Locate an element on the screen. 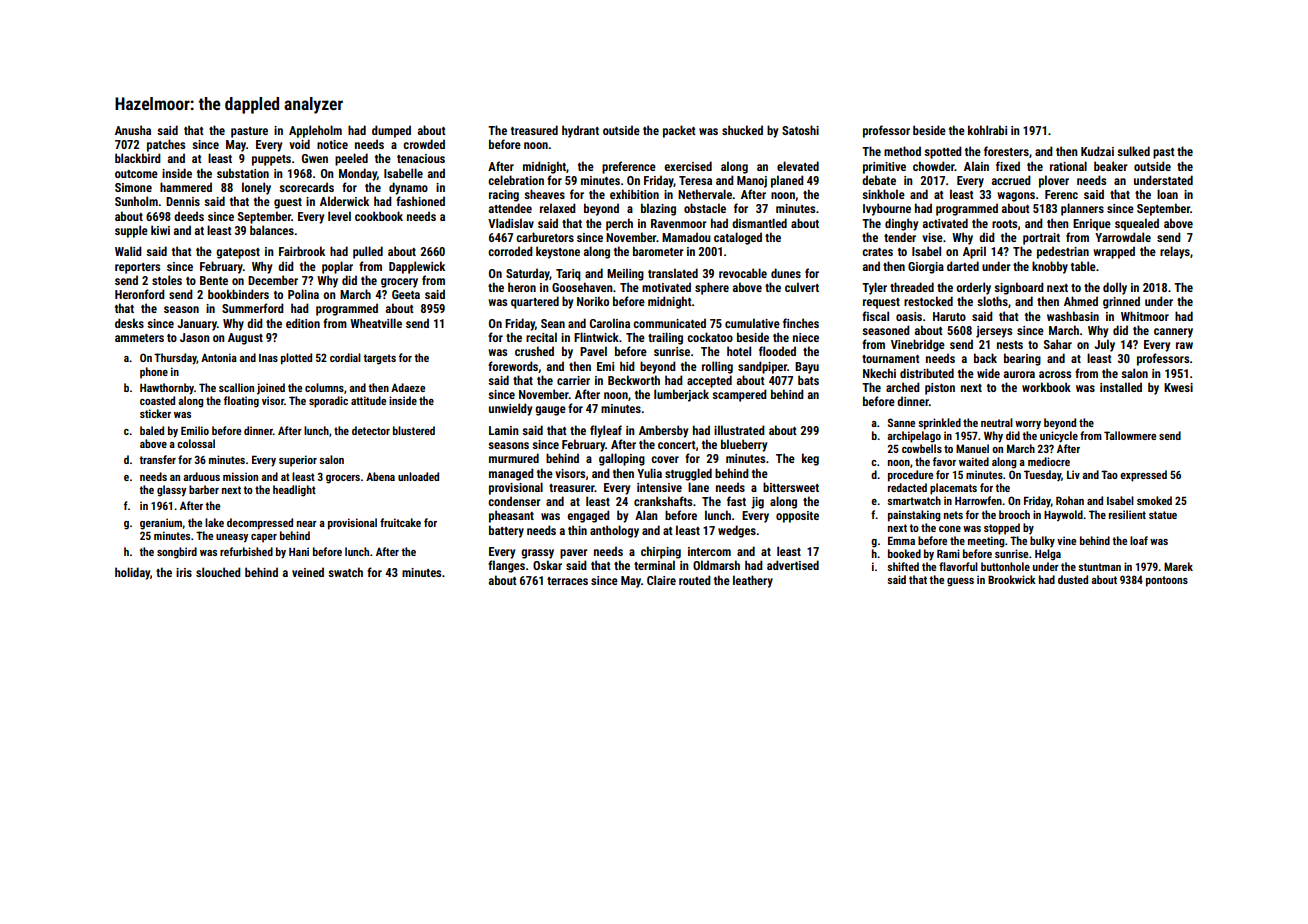  swatch is located at coordinates (345, 572).
